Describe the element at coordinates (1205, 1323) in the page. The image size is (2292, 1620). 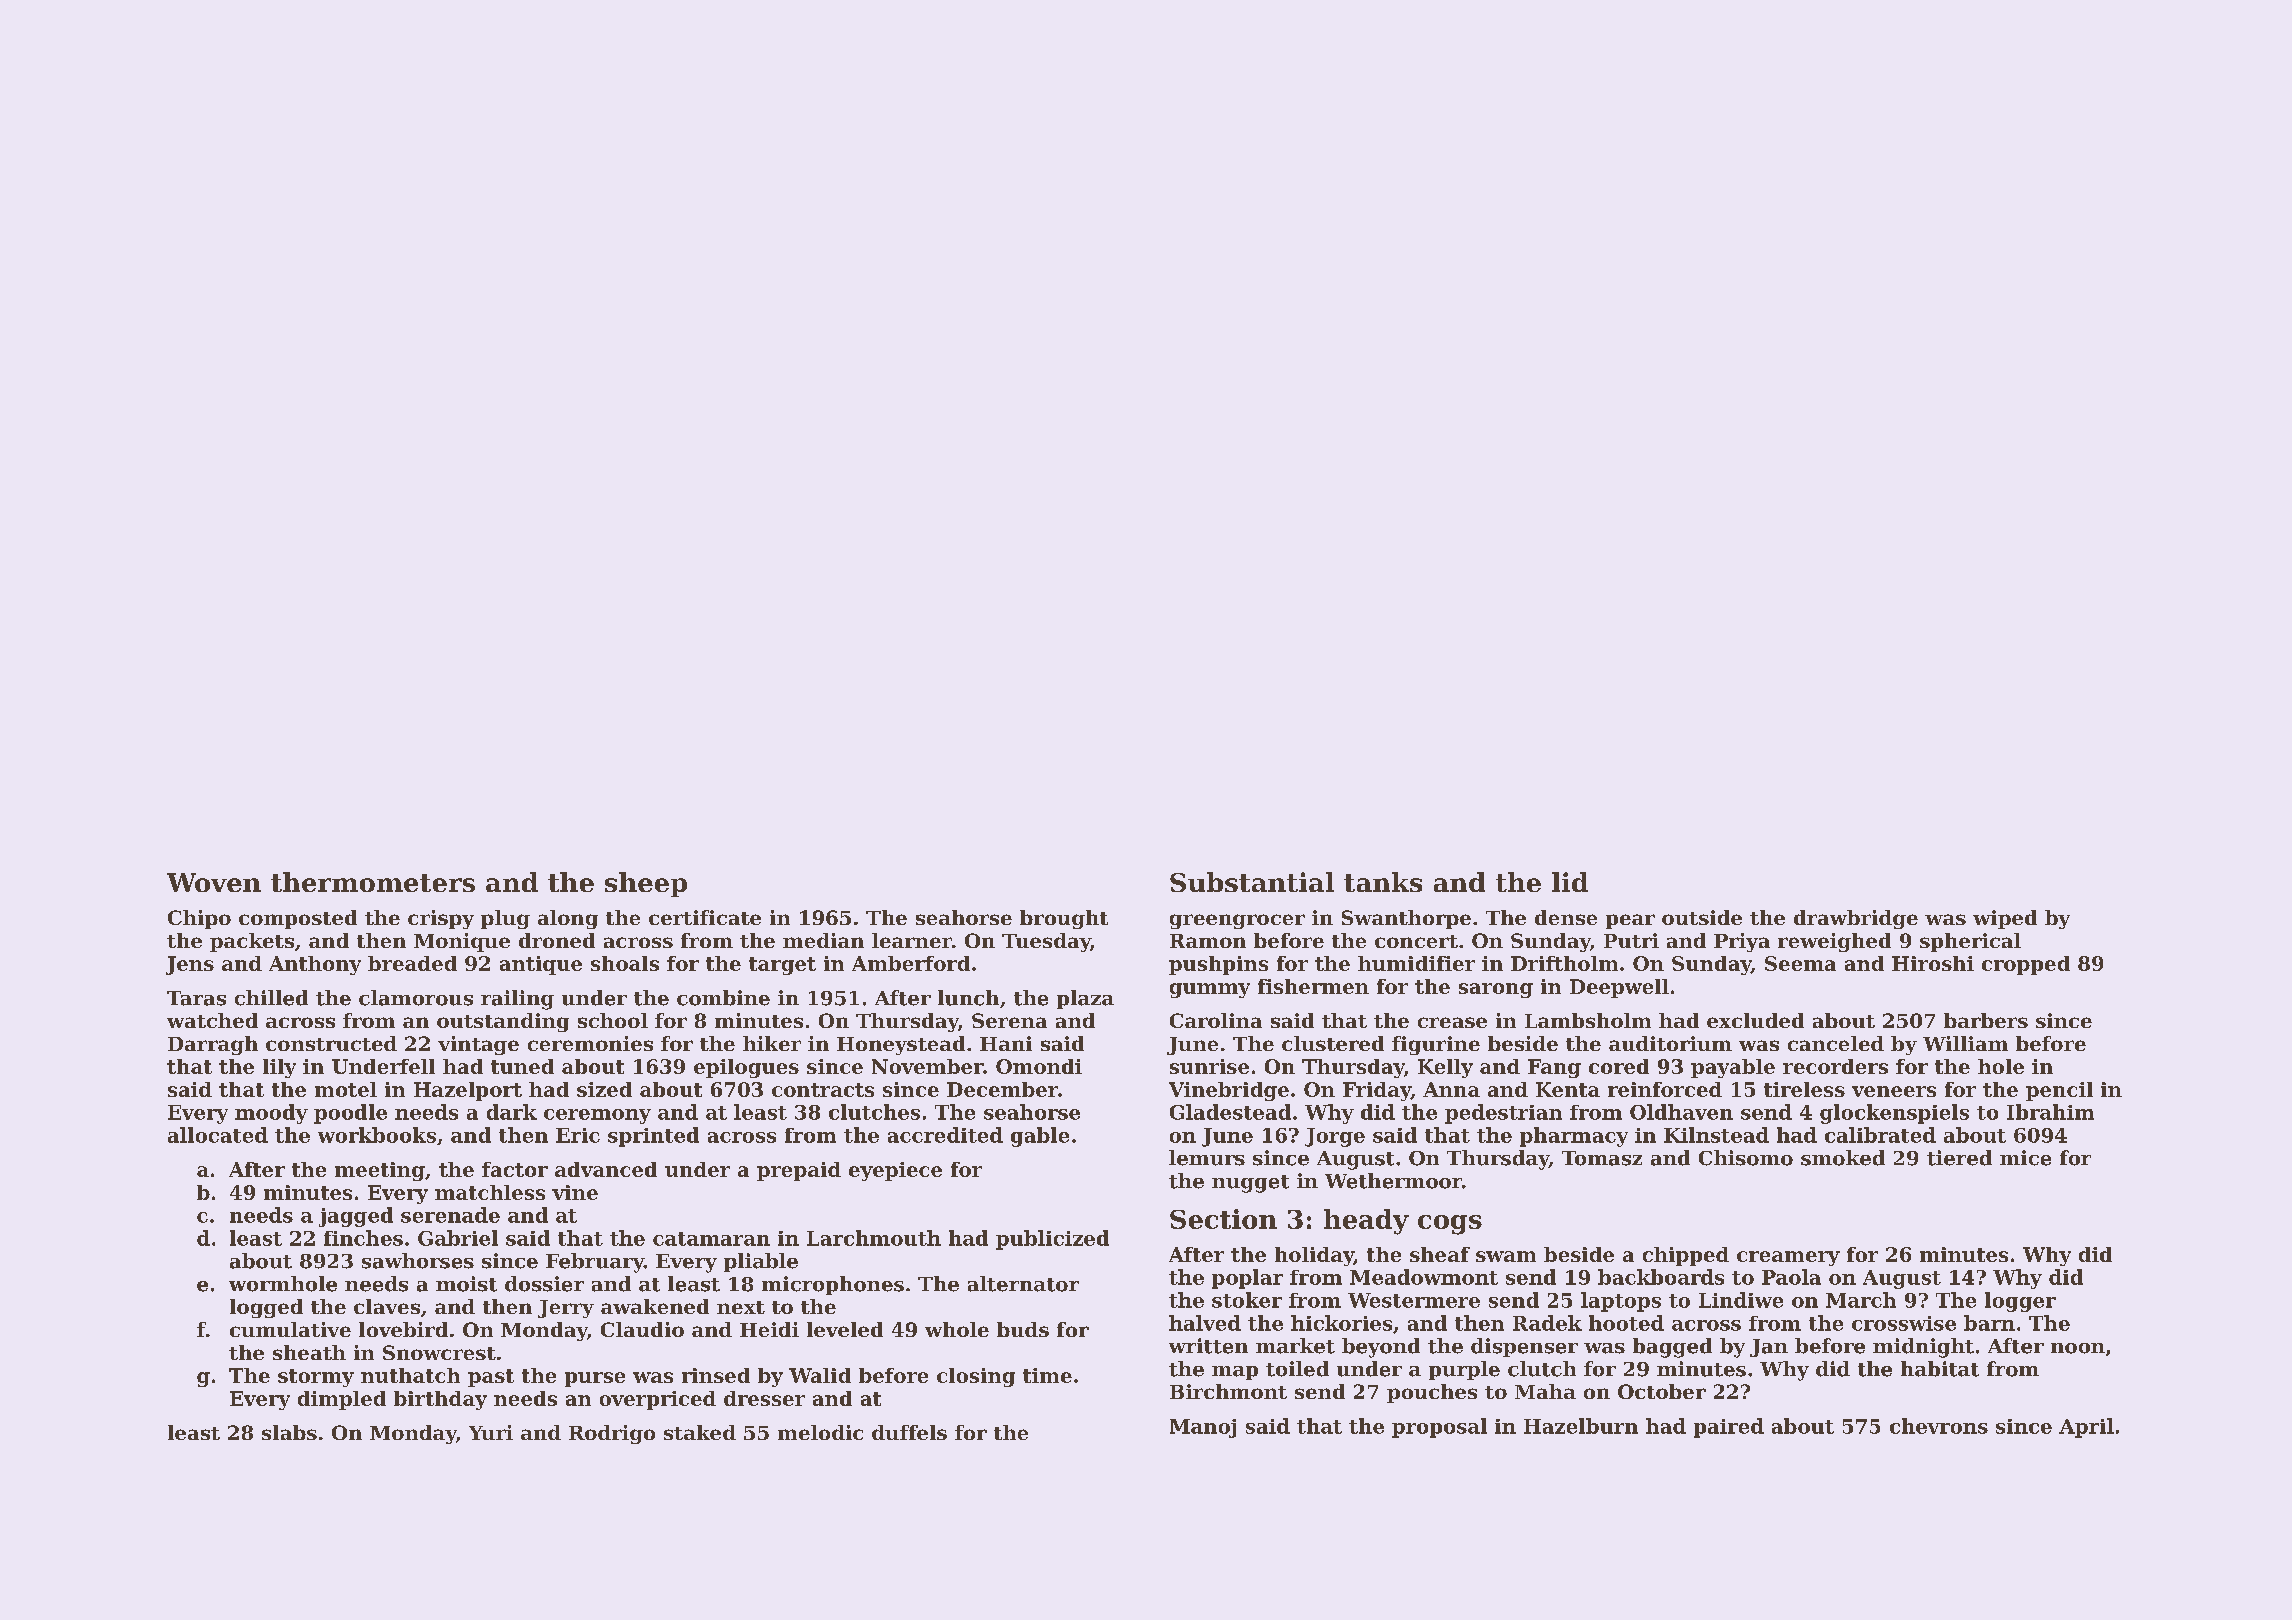
I see `halved` at that location.
